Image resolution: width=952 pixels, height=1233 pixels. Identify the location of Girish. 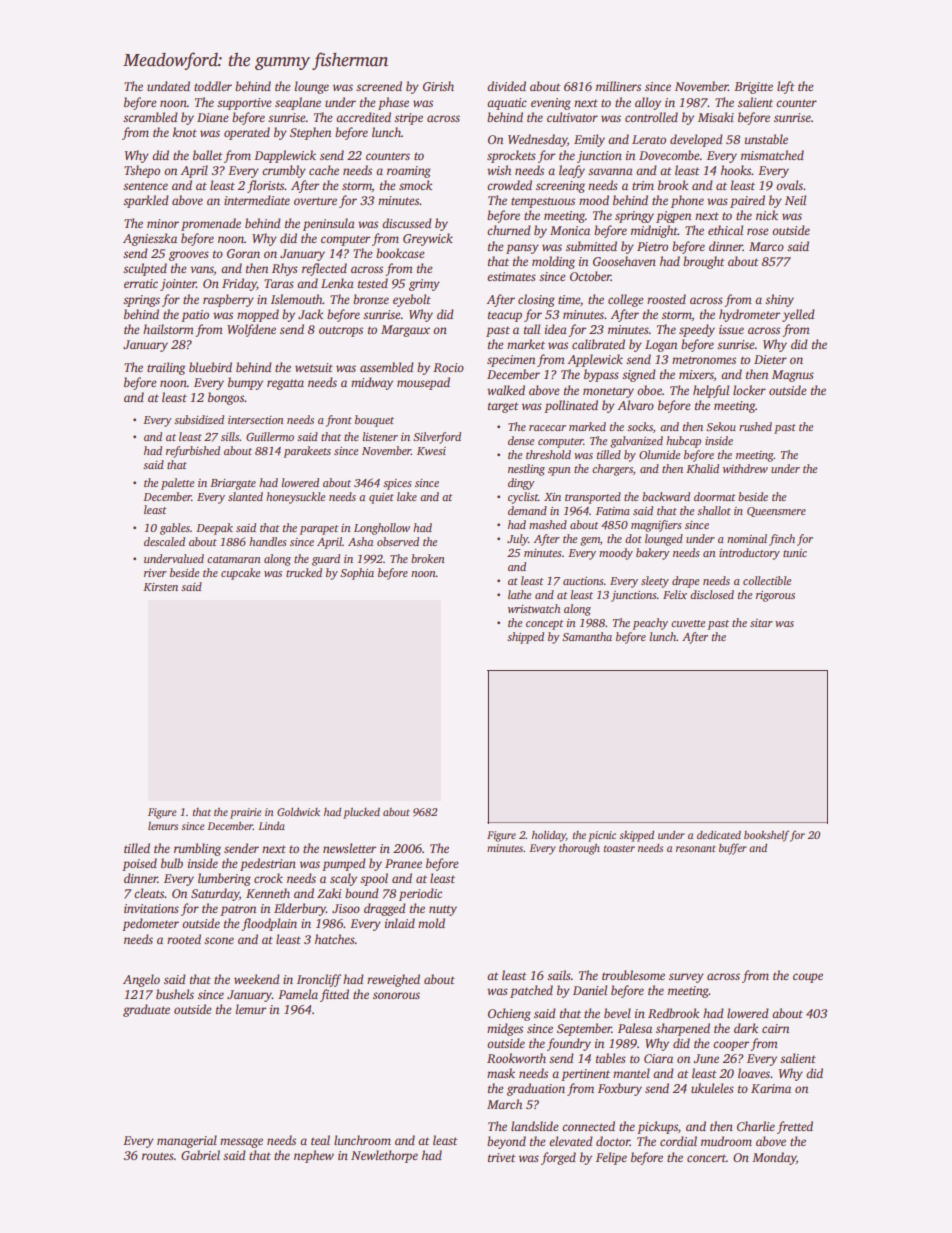
(438, 86).
